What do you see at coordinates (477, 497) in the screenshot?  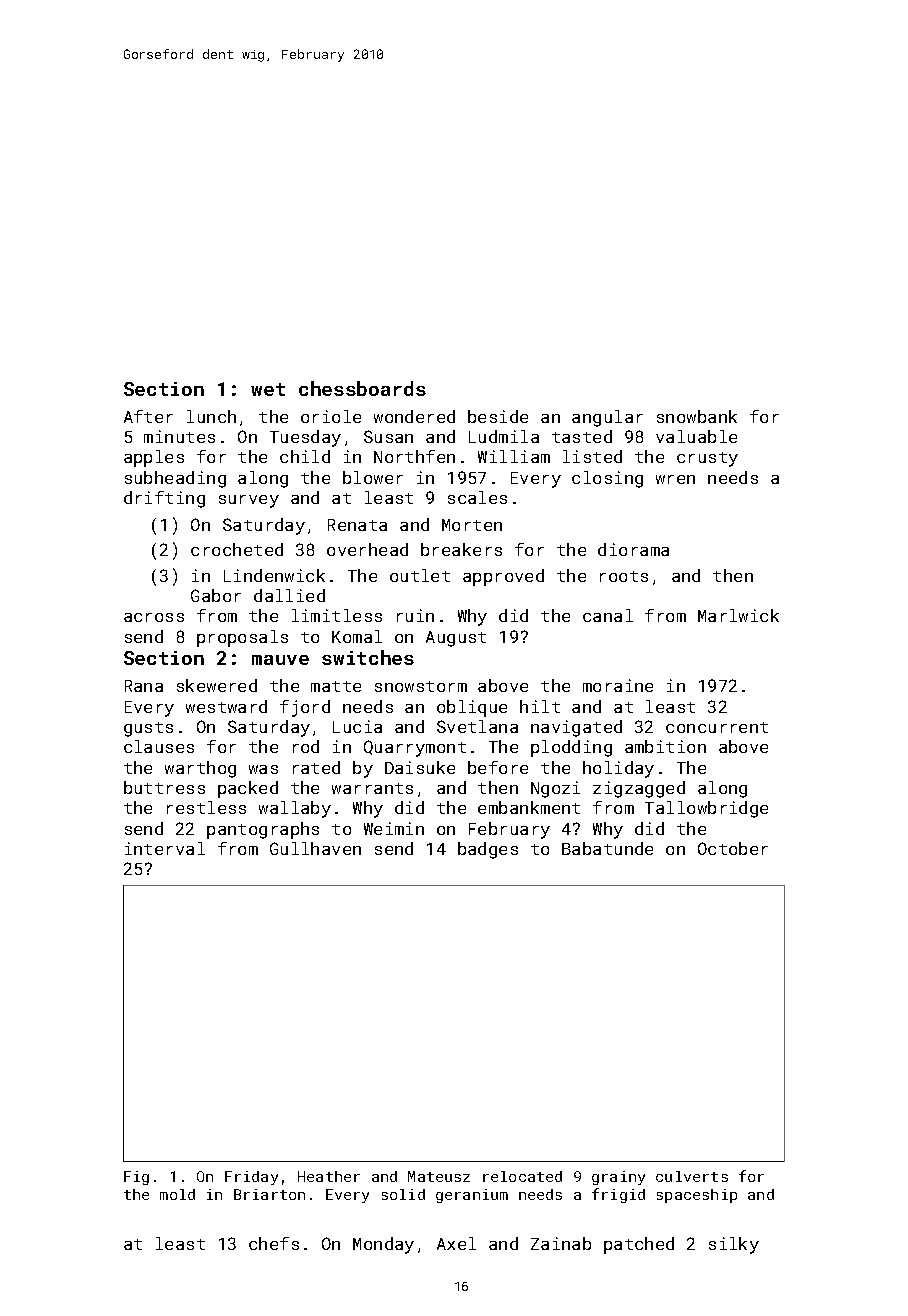 I see `scales` at bounding box center [477, 497].
